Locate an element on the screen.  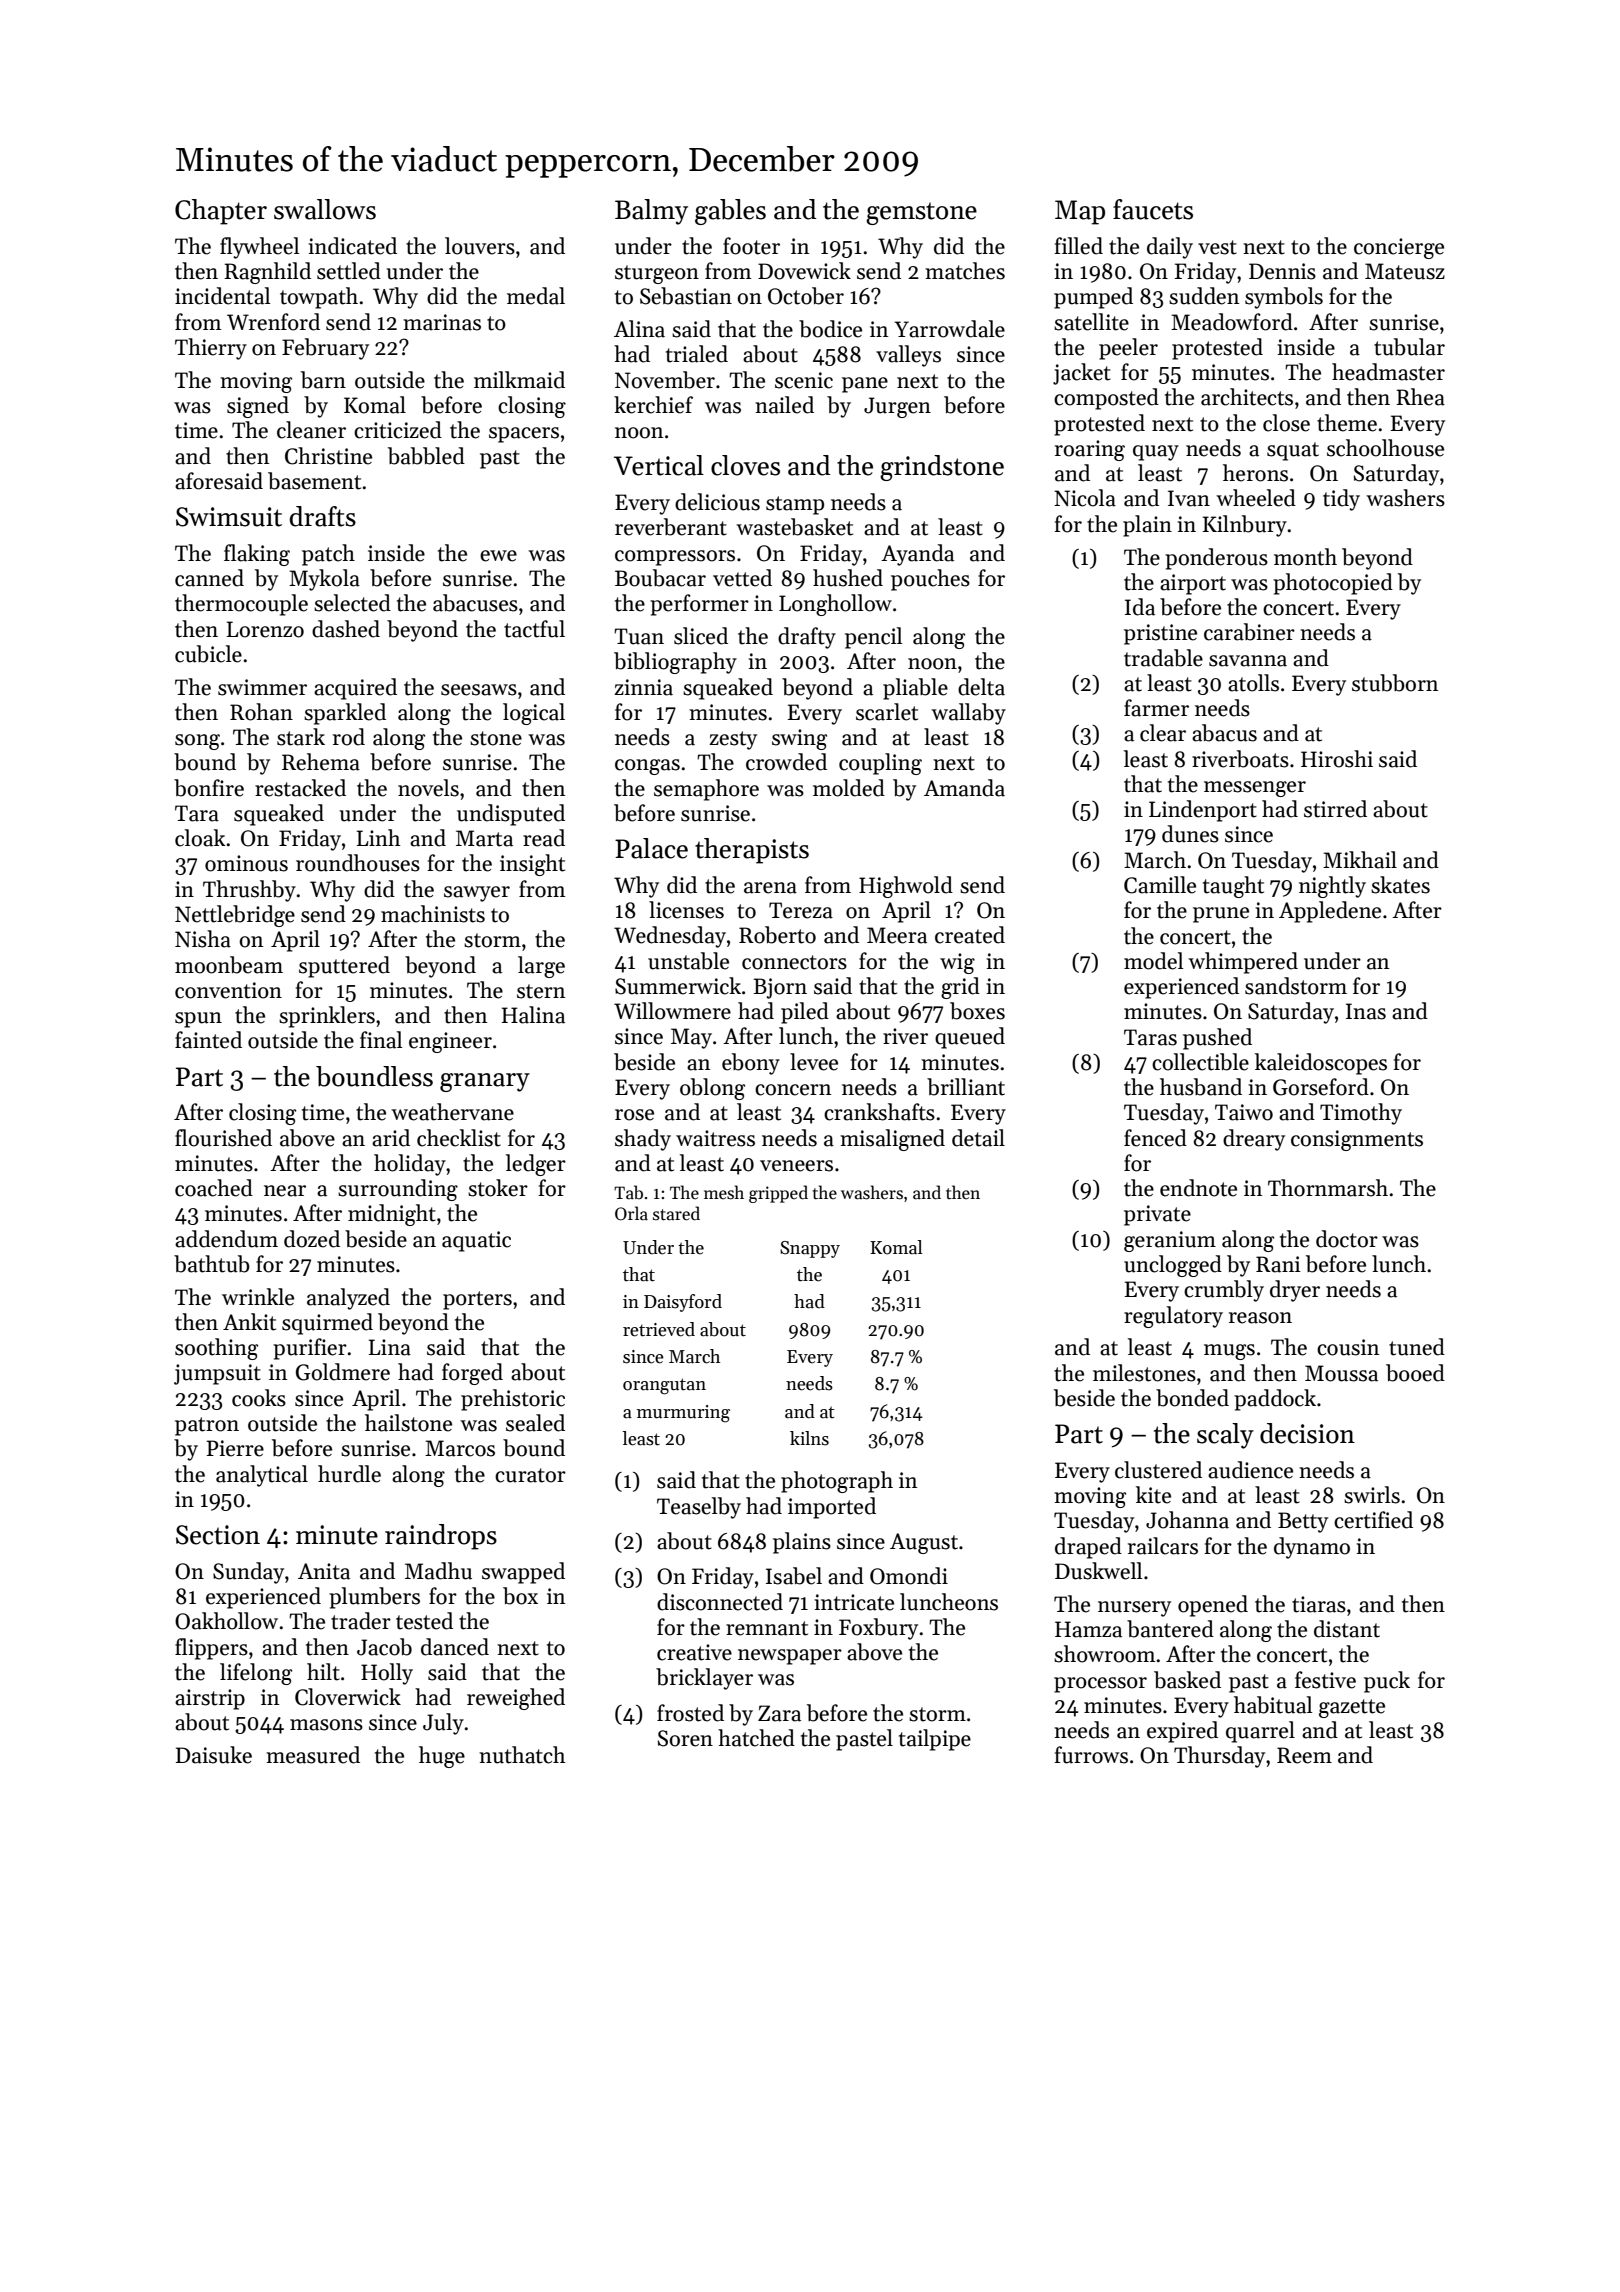
flaking is located at coordinates (257, 555).
